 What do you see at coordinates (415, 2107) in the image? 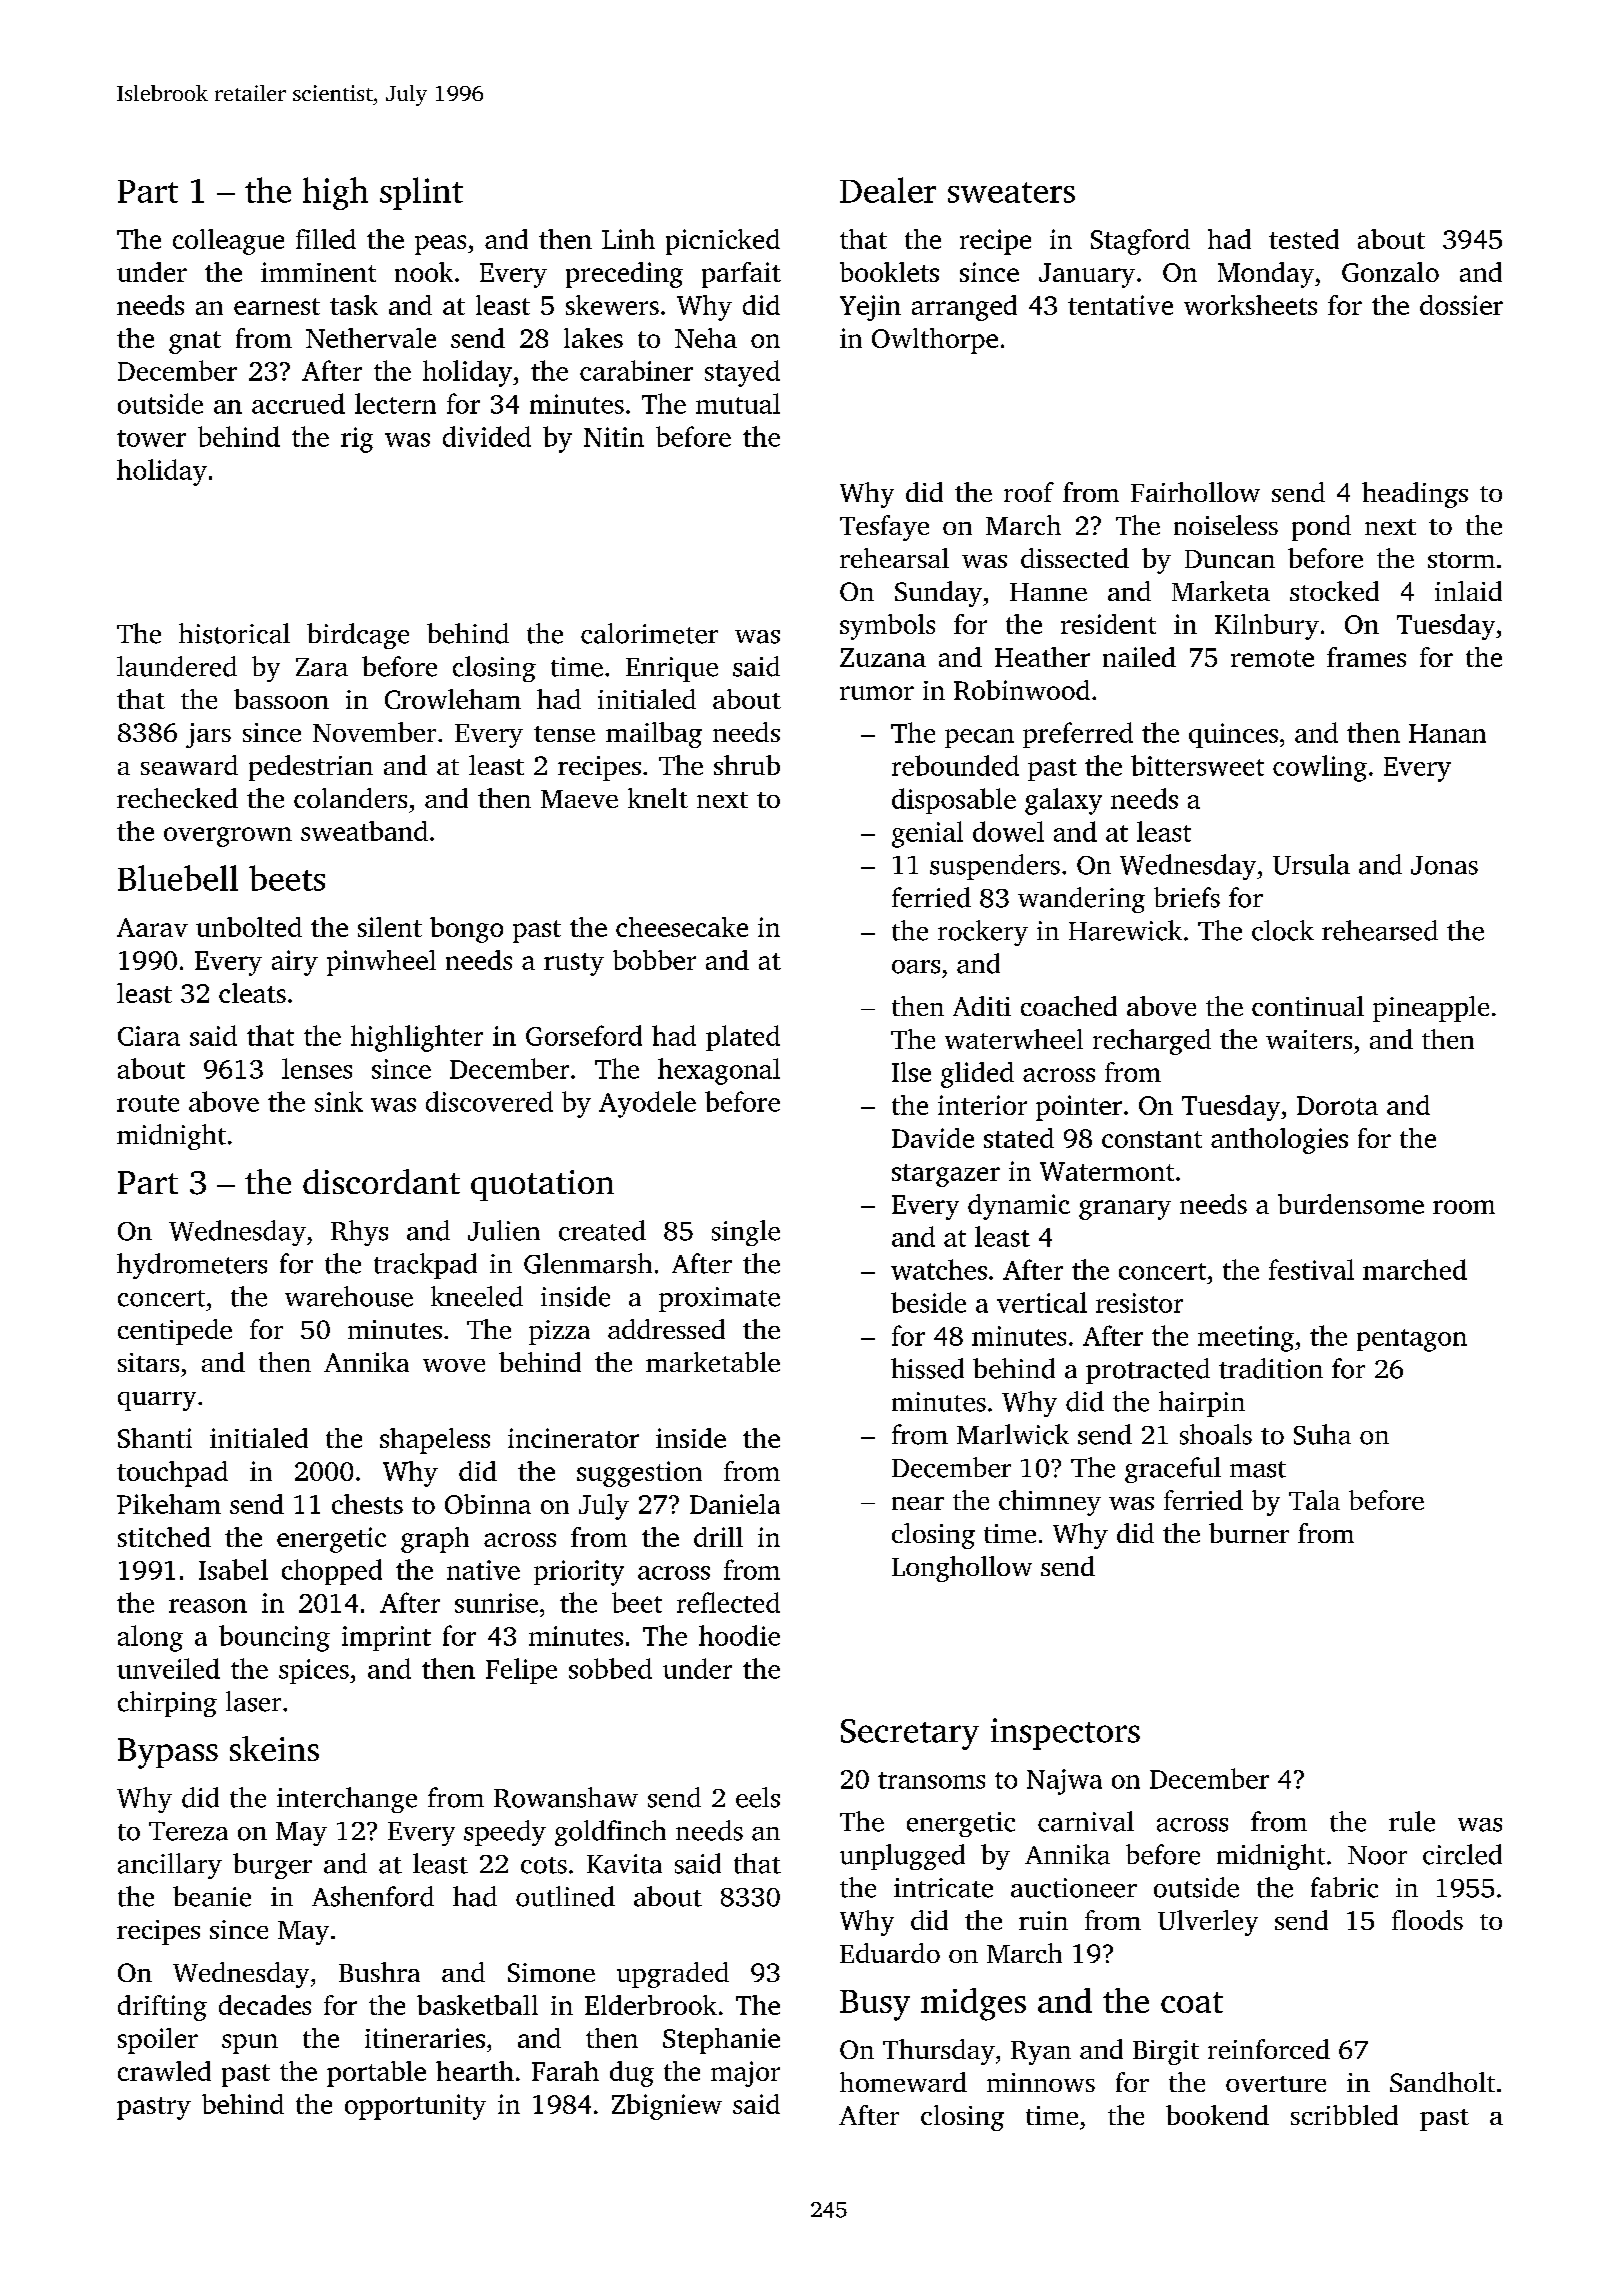
I see `opportunity` at bounding box center [415, 2107].
